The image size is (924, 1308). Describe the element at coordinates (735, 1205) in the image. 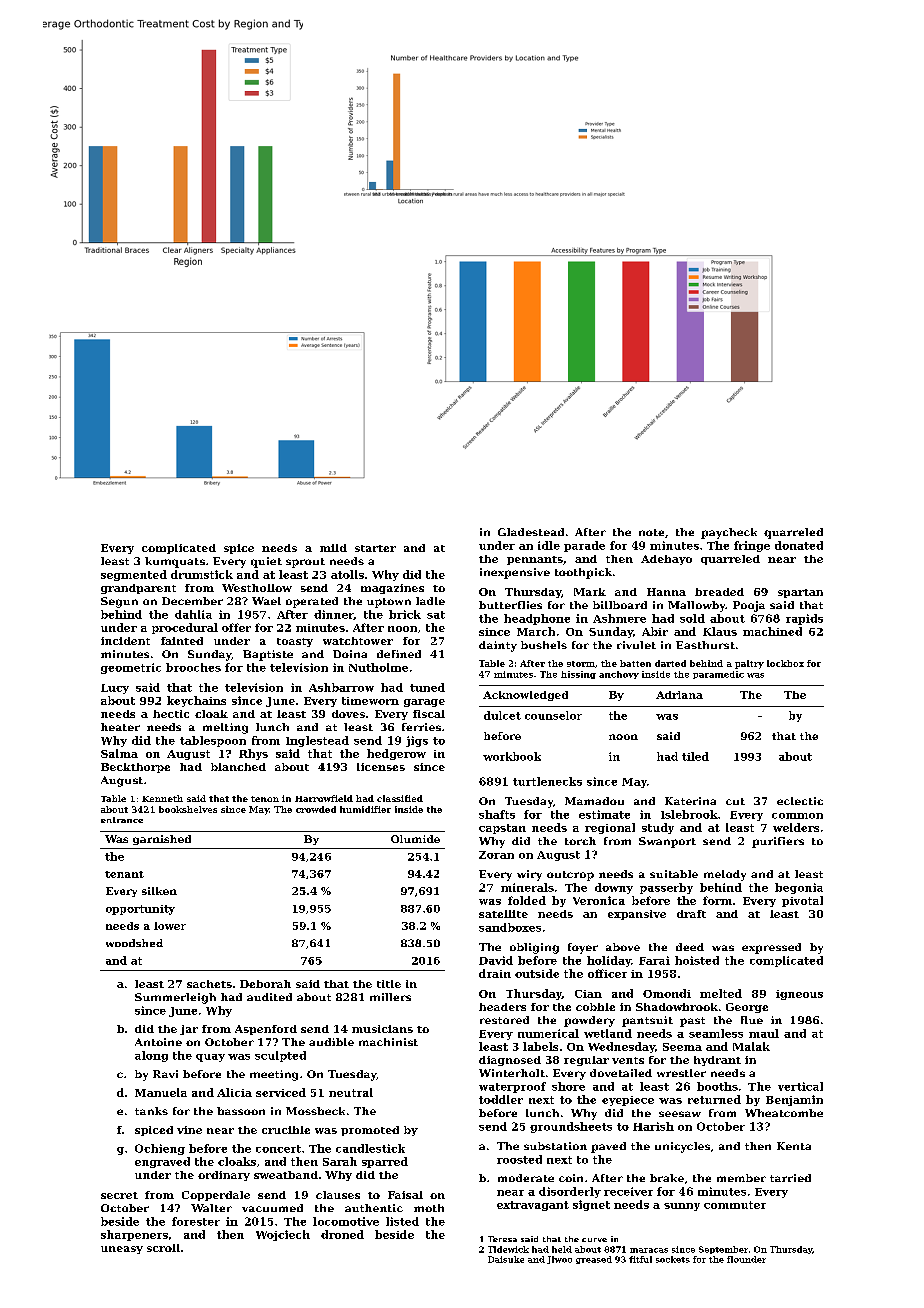

I see `commuter` at that location.
